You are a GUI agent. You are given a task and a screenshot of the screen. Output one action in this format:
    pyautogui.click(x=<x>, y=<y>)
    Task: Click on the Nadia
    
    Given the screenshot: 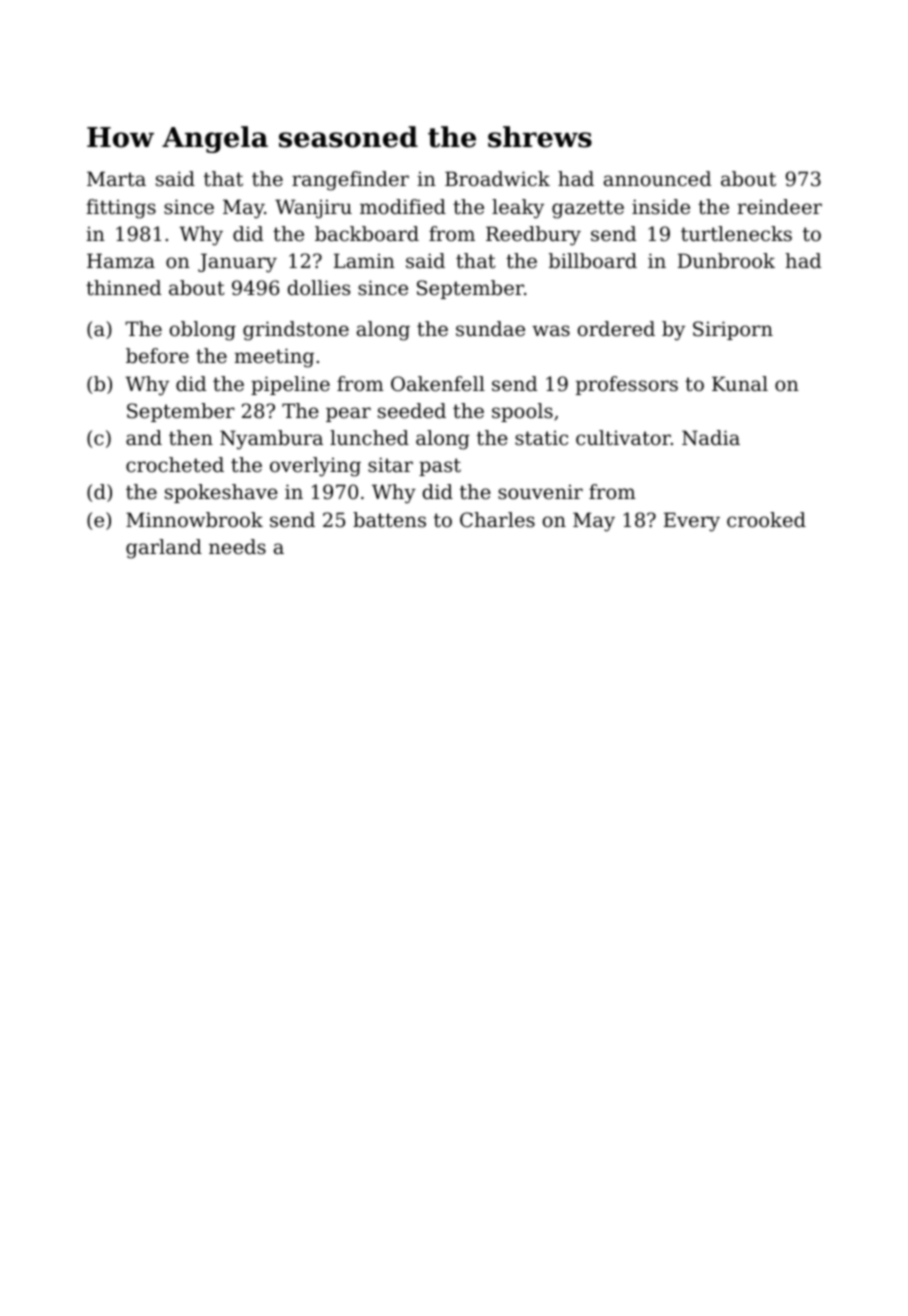 What is the action you would take?
    pyautogui.click(x=711, y=438)
